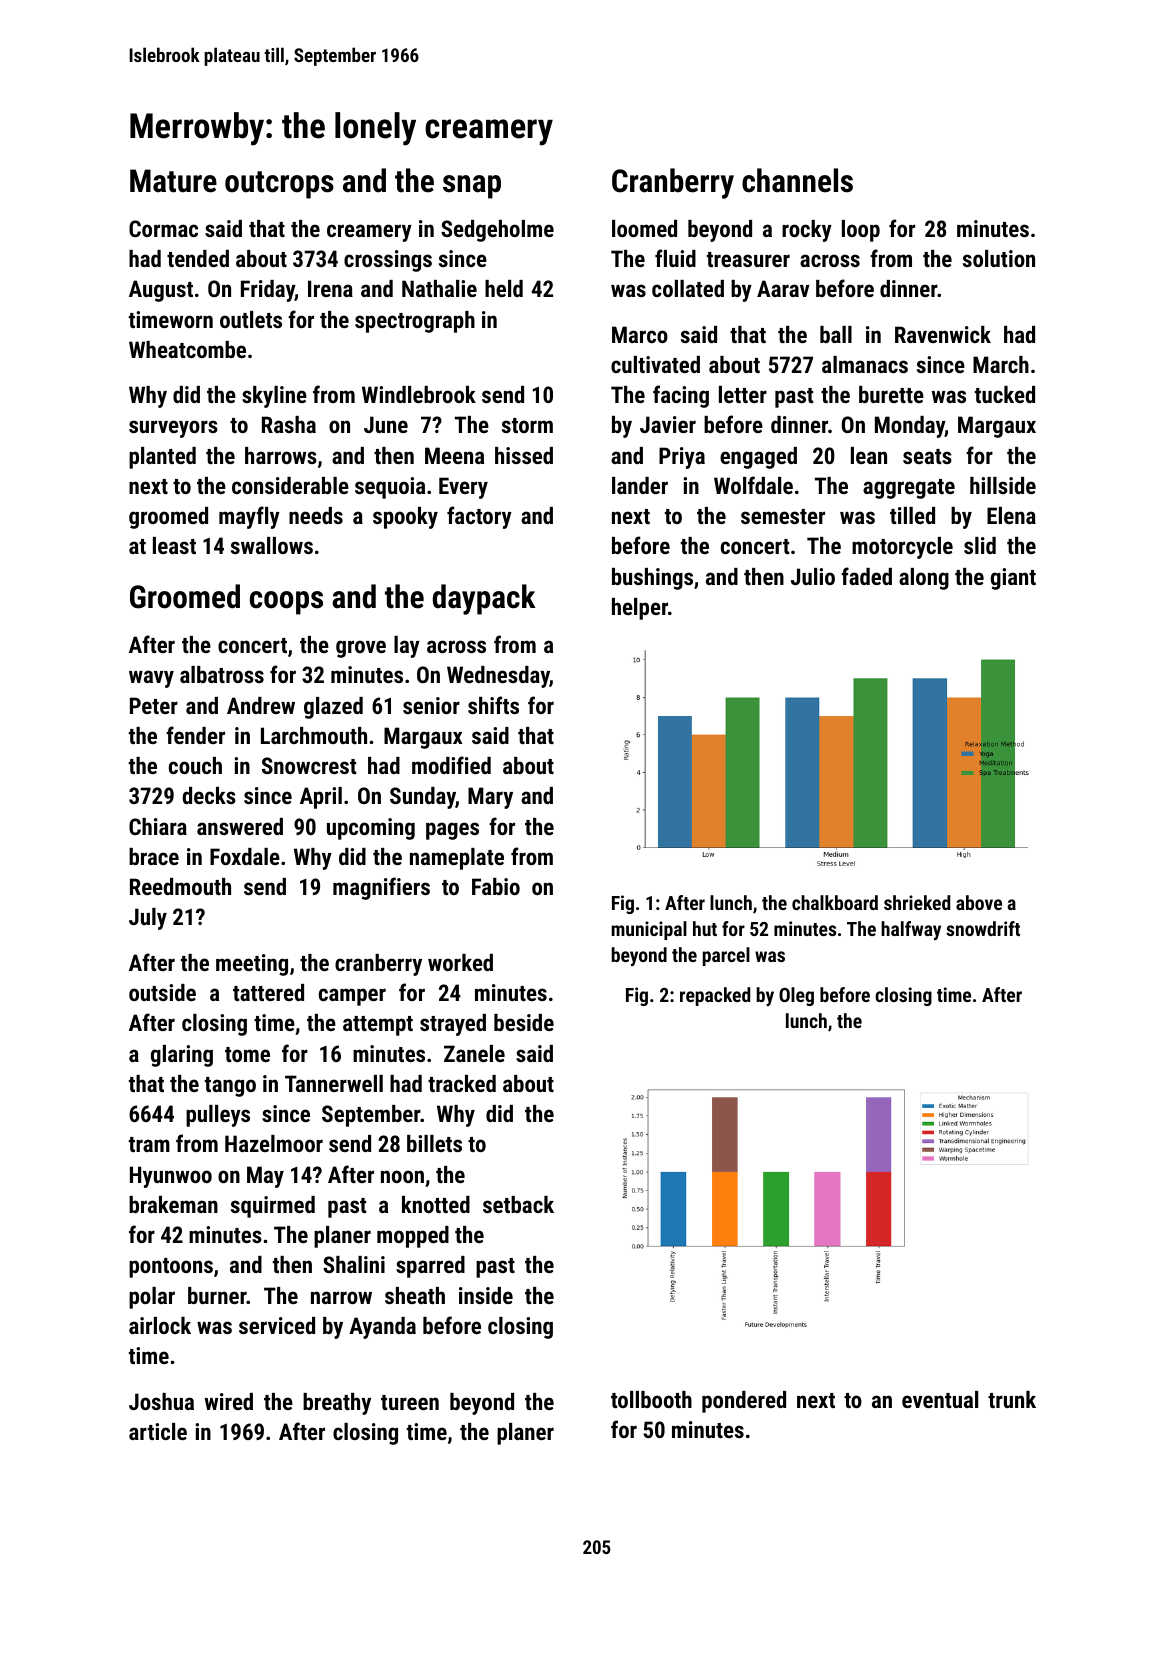  I want to click on hillside, so click(1003, 485).
